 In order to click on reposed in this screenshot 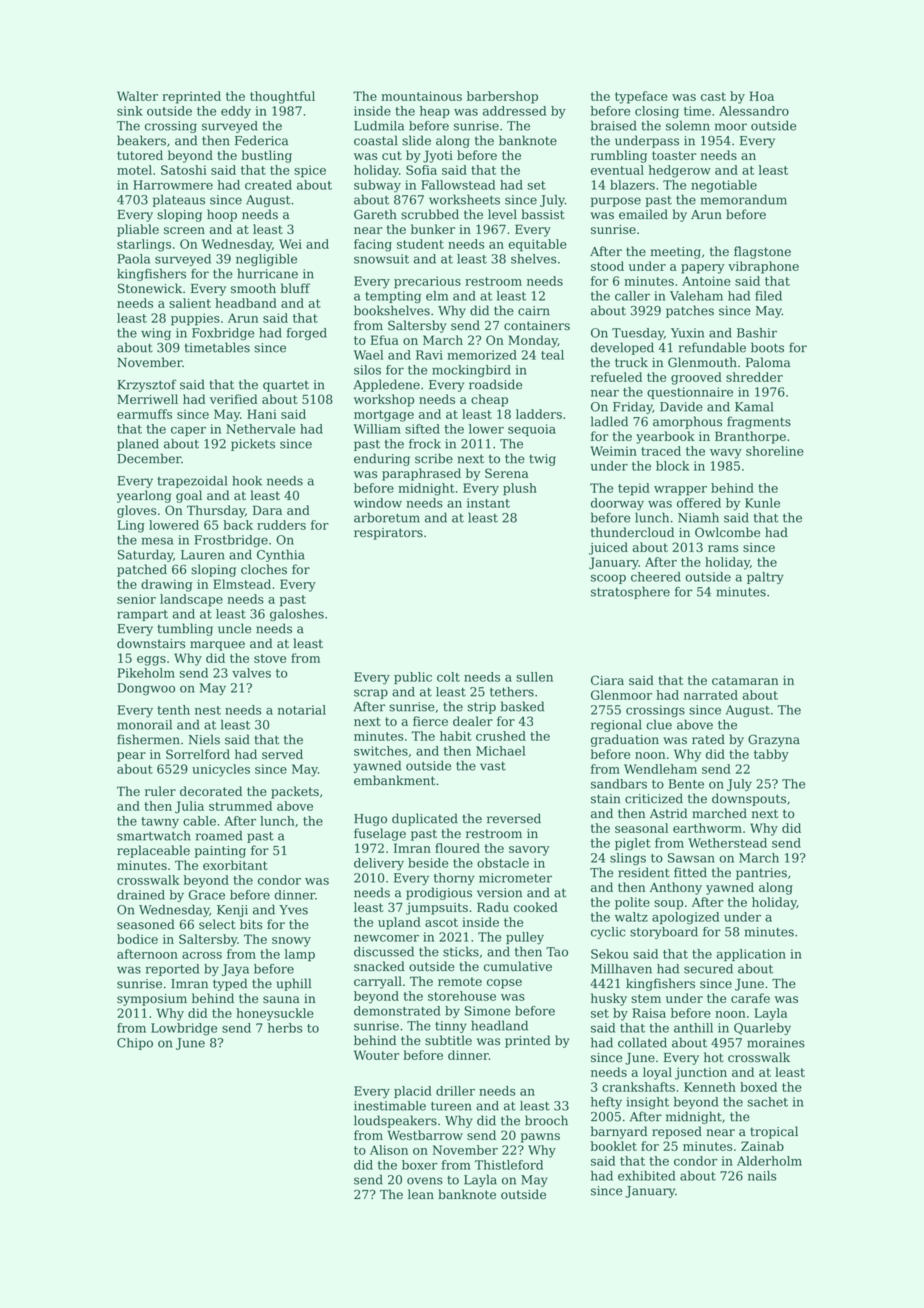, I will do `click(677, 1132)`.
